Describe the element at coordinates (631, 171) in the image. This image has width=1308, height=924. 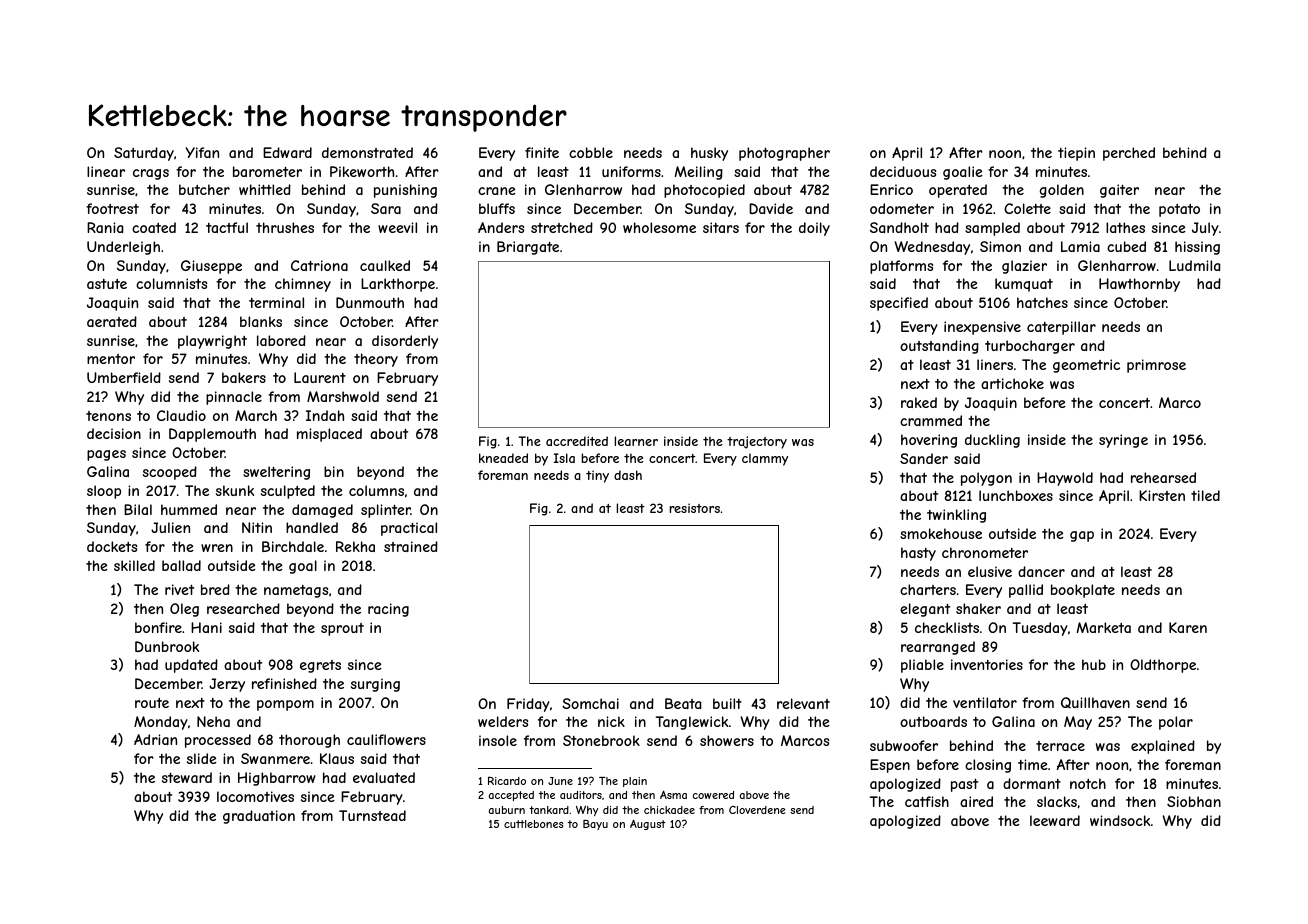
I see `uniforms` at that location.
